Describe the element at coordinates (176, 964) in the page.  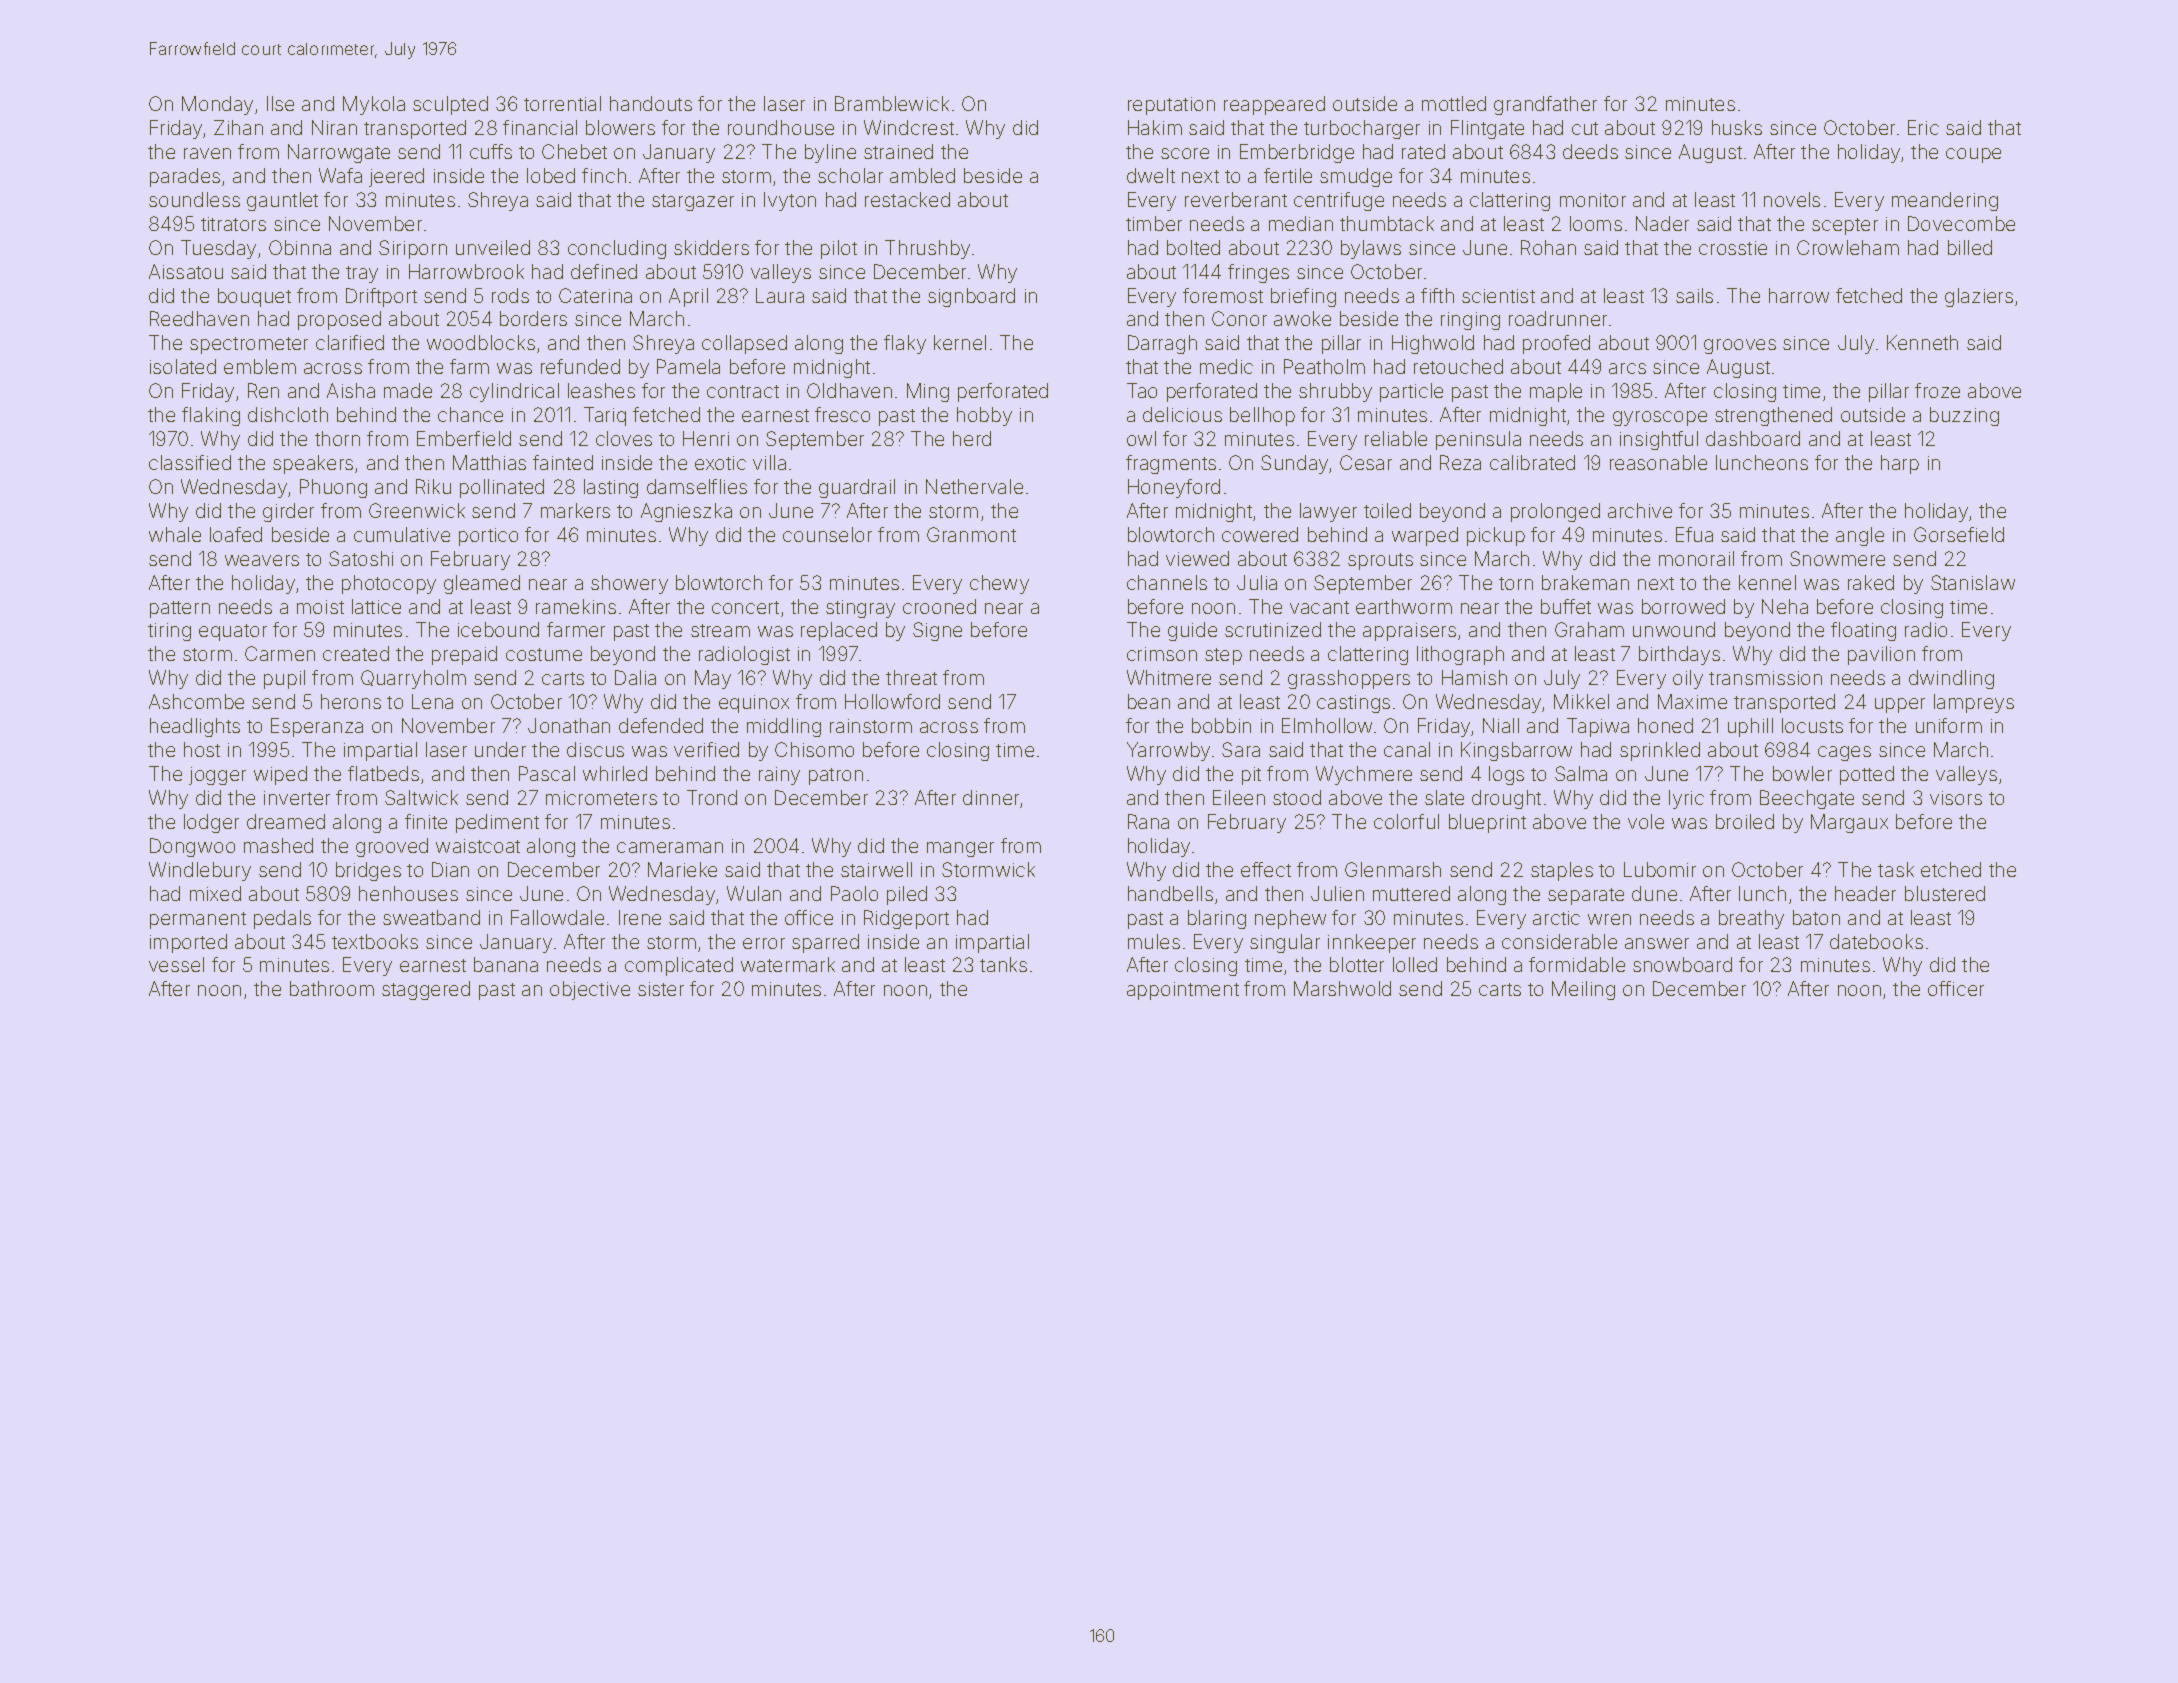
I see `vessel` at that location.
